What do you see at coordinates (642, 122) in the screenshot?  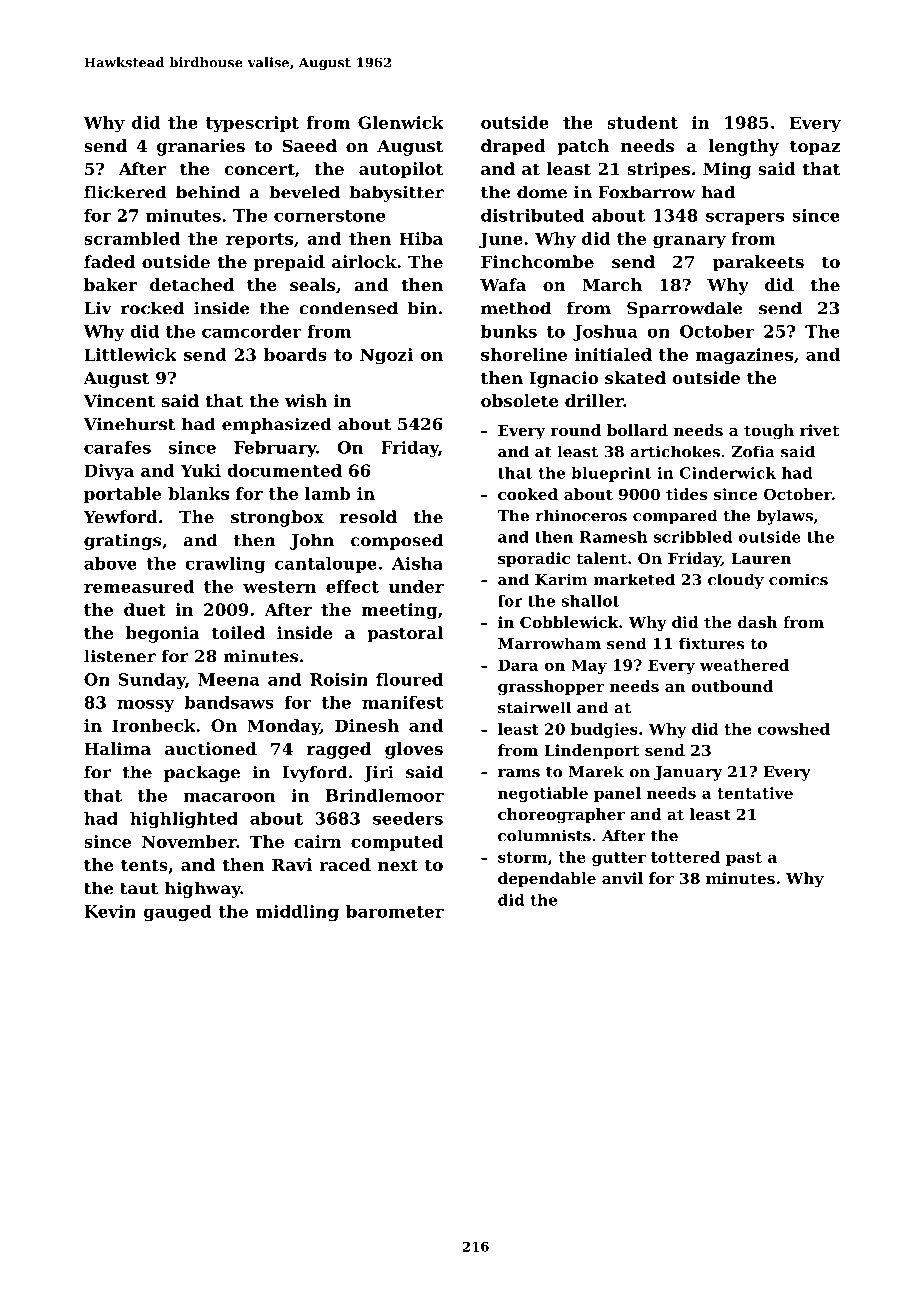 I see `student` at bounding box center [642, 122].
